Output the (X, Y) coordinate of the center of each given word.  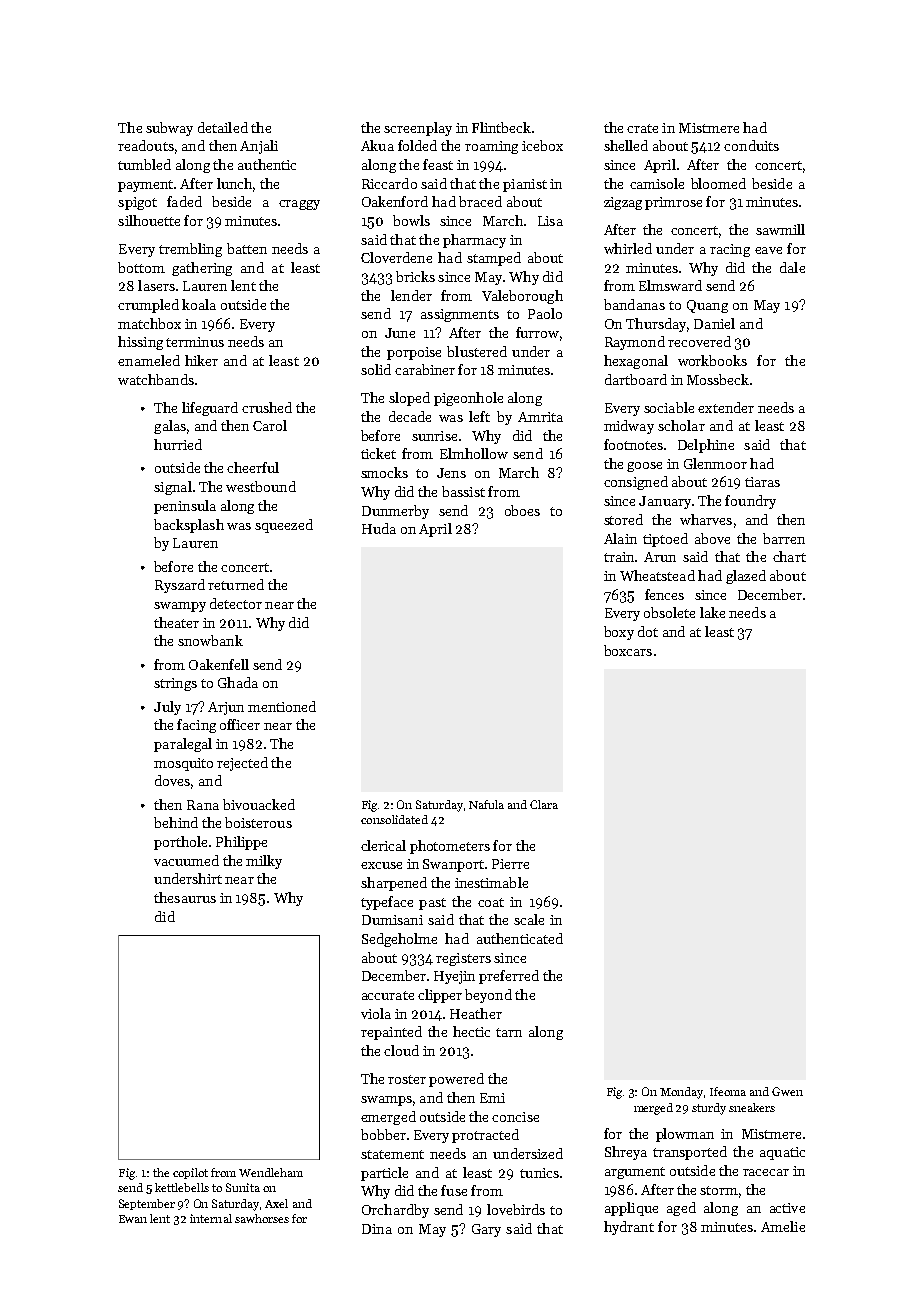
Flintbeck (501, 127)
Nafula (486, 804)
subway (169, 129)
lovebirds (516, 1209)
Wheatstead (657, 575)
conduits (751, 145)
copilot (190, 1173)
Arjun (226, 708)
